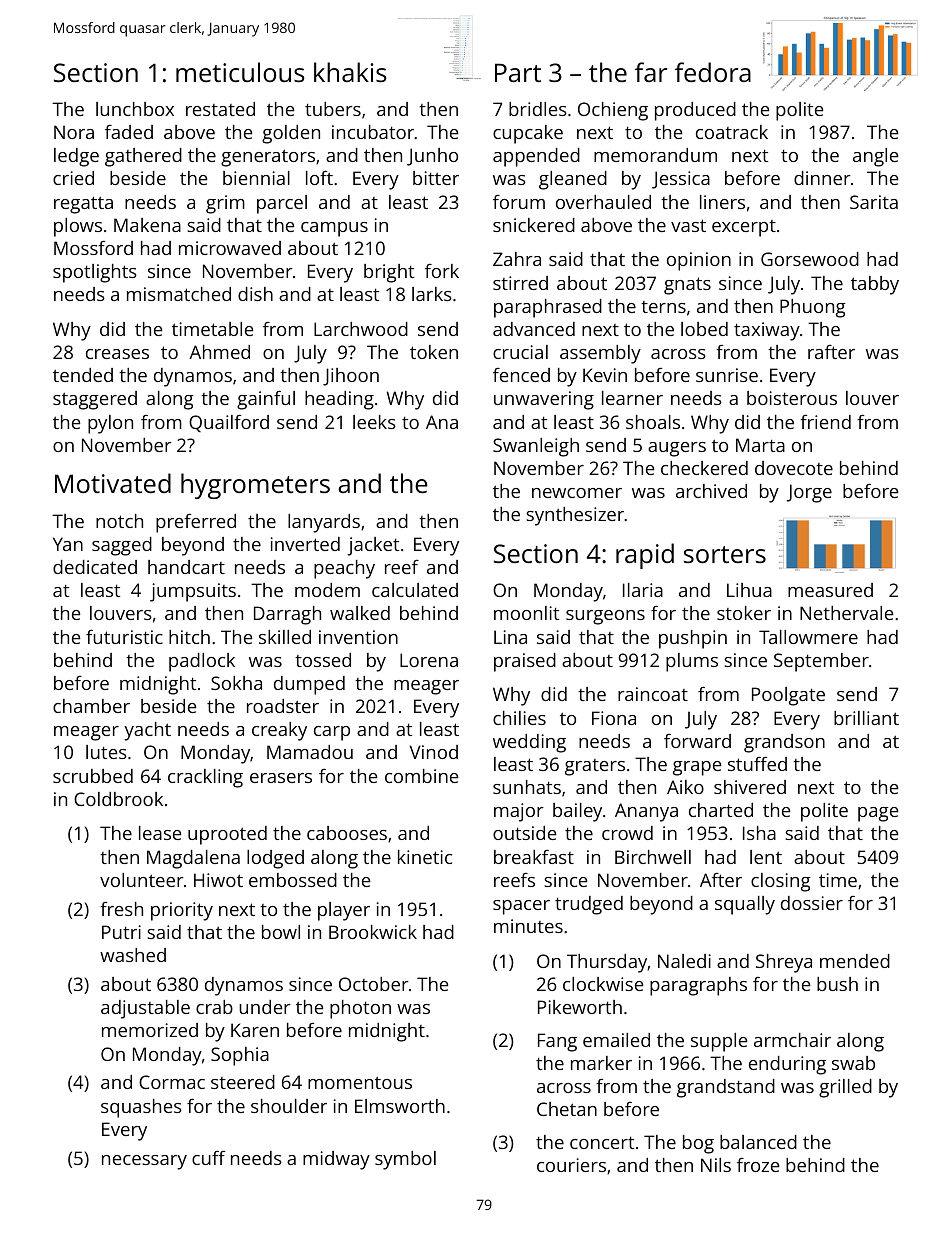 The height and width of the image is (1233, 952). What do you see at coordinates (144, 1162) in the image?
I see `necessary` at bounding box center [144, 1162].
